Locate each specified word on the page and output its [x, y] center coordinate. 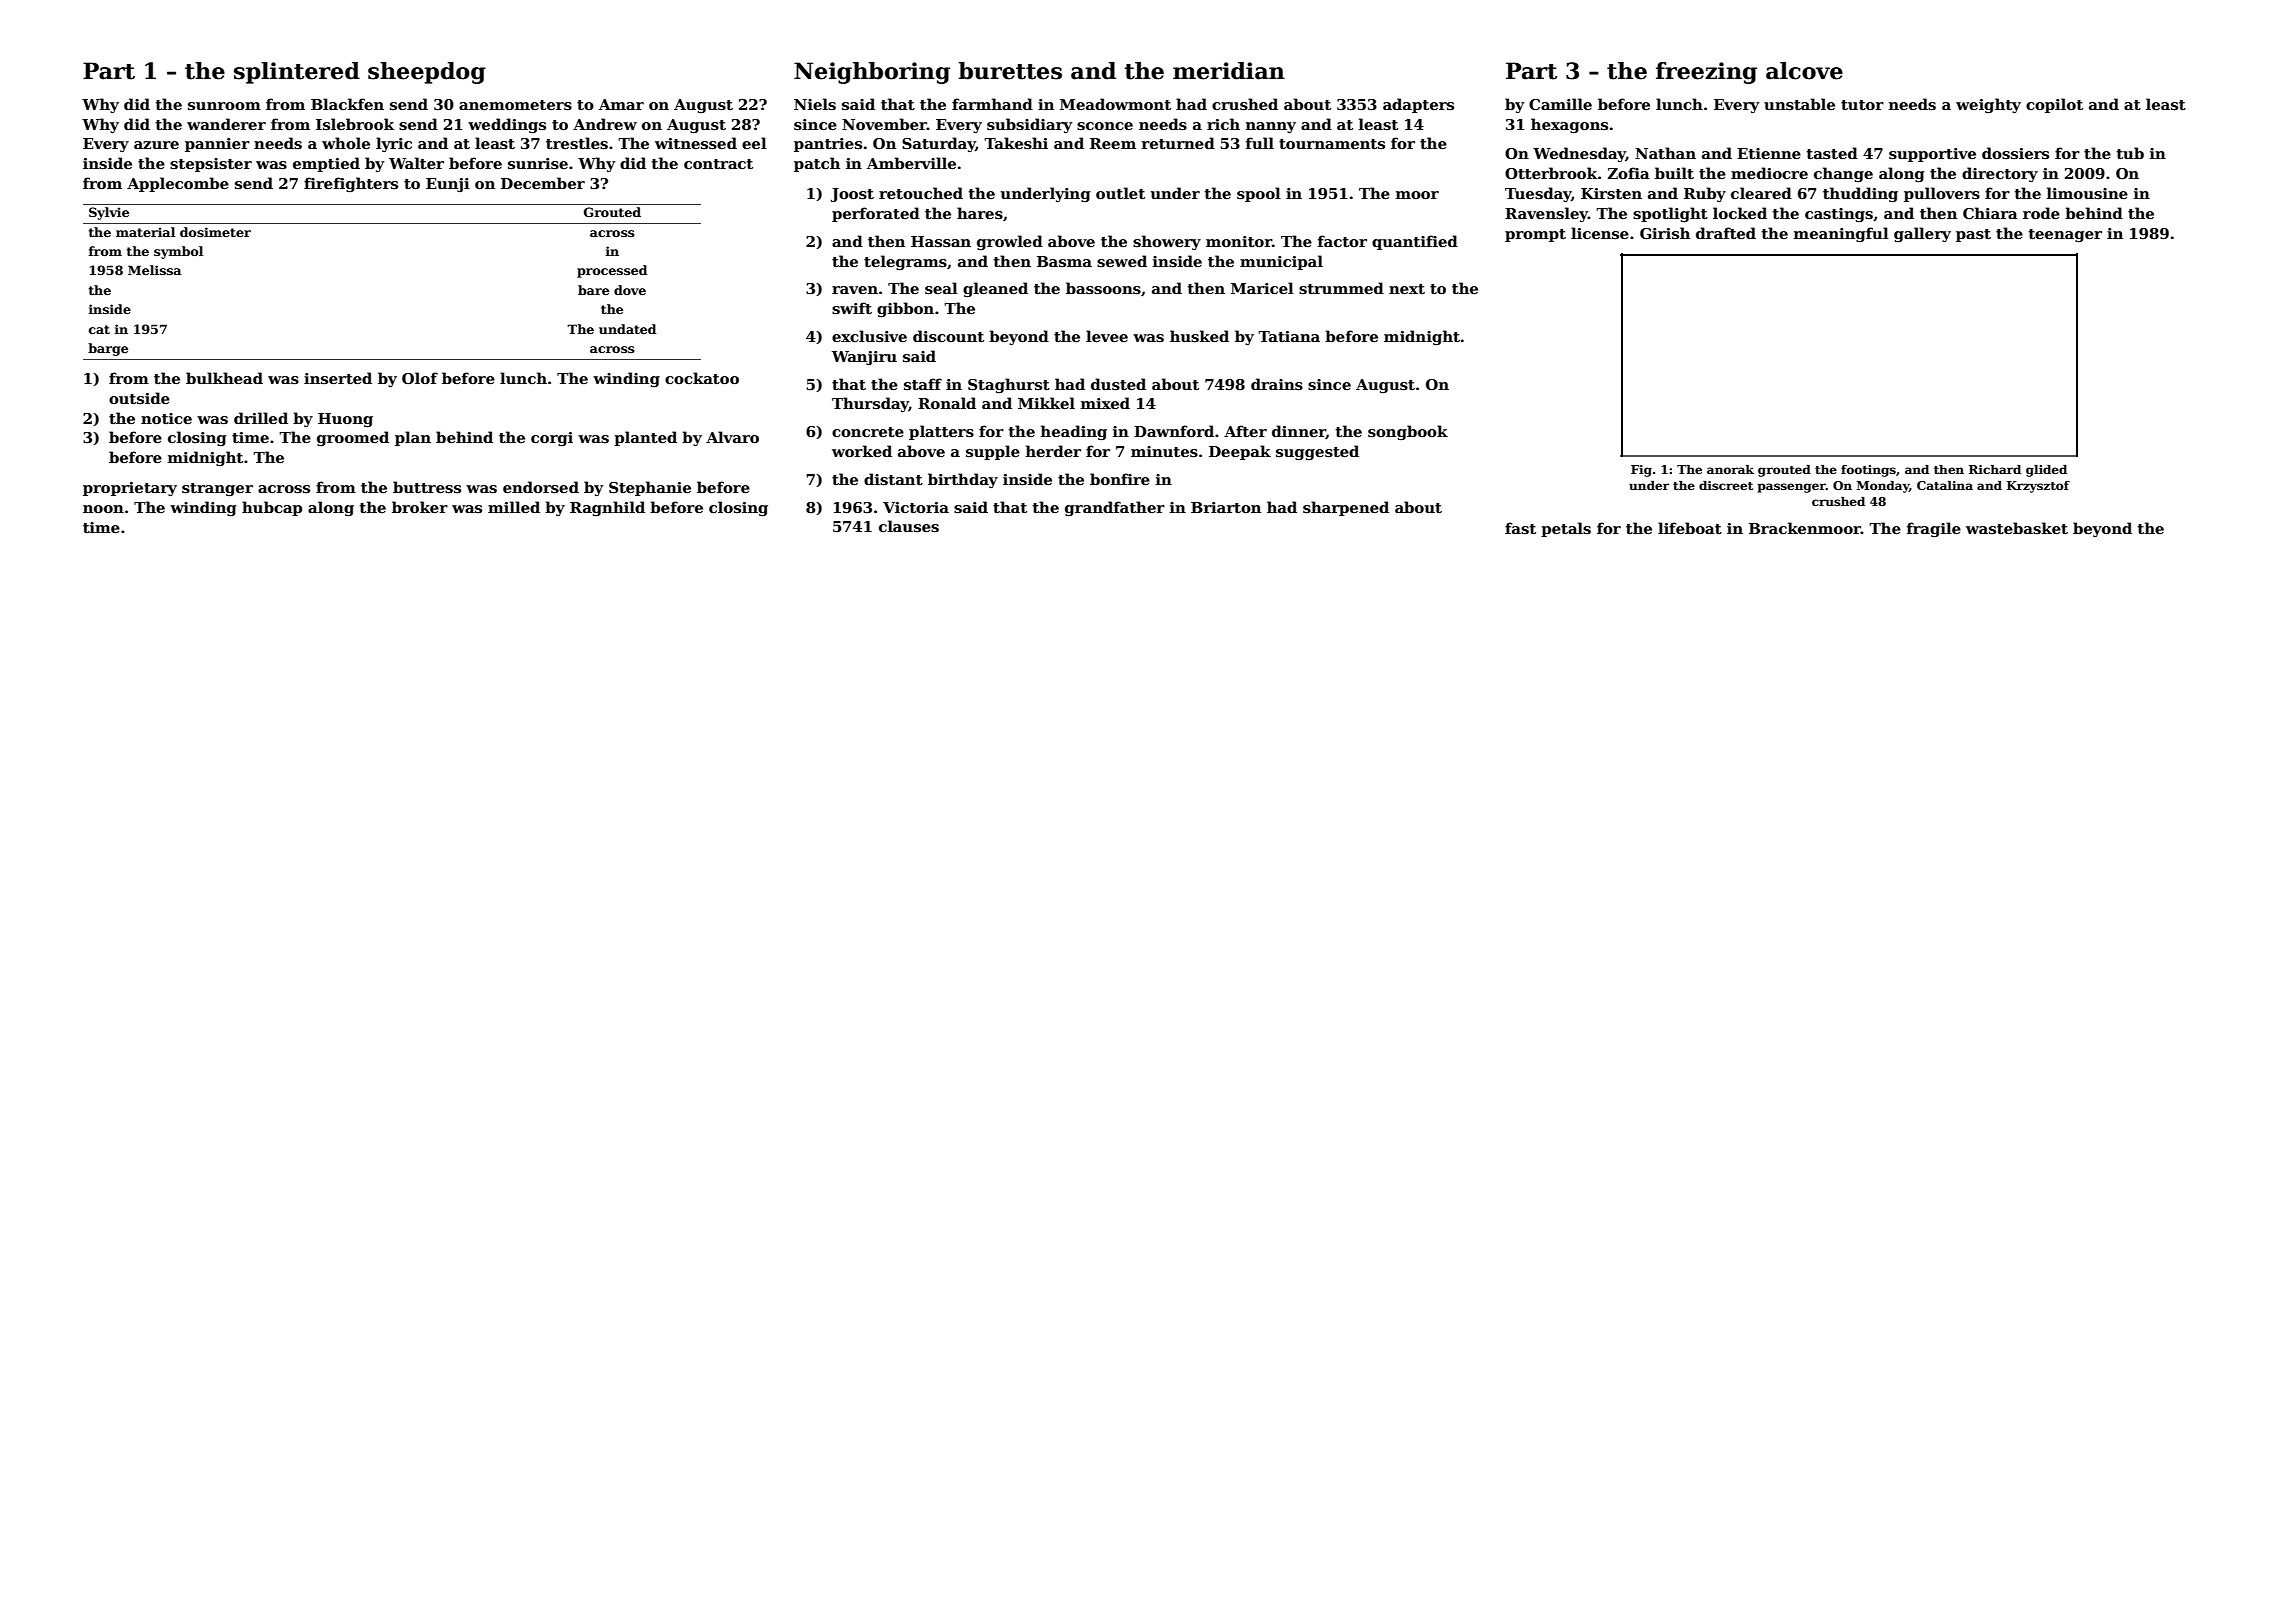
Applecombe [178, 184]
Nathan [1665, 153]
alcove [1804, 71]
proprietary [130, 489]
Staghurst [1009, 385]
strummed [1341, 288]
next [1407, 289]
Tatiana [1289, 336]
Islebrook [355, 124]
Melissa [154, 270]
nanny [1271, 127]
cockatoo [702, 378]
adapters [1418, 105]
